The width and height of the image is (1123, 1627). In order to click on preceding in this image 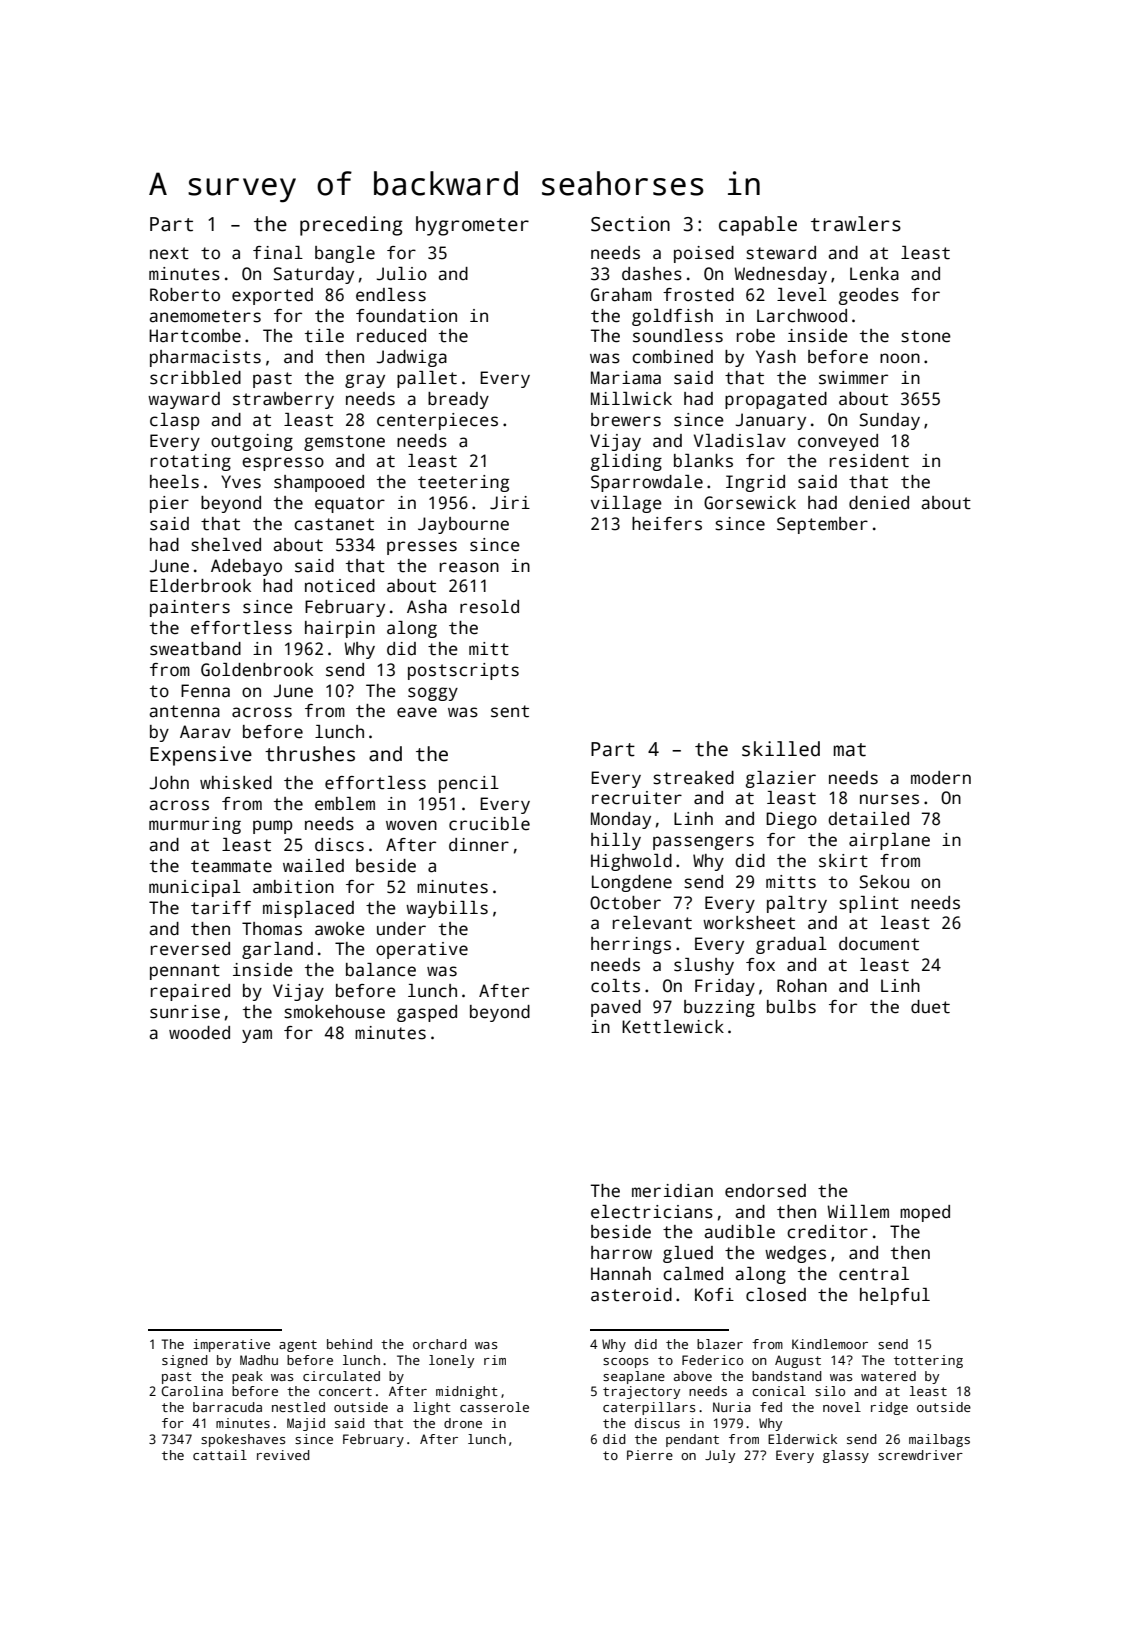, I will do `click(351, 226)`.
